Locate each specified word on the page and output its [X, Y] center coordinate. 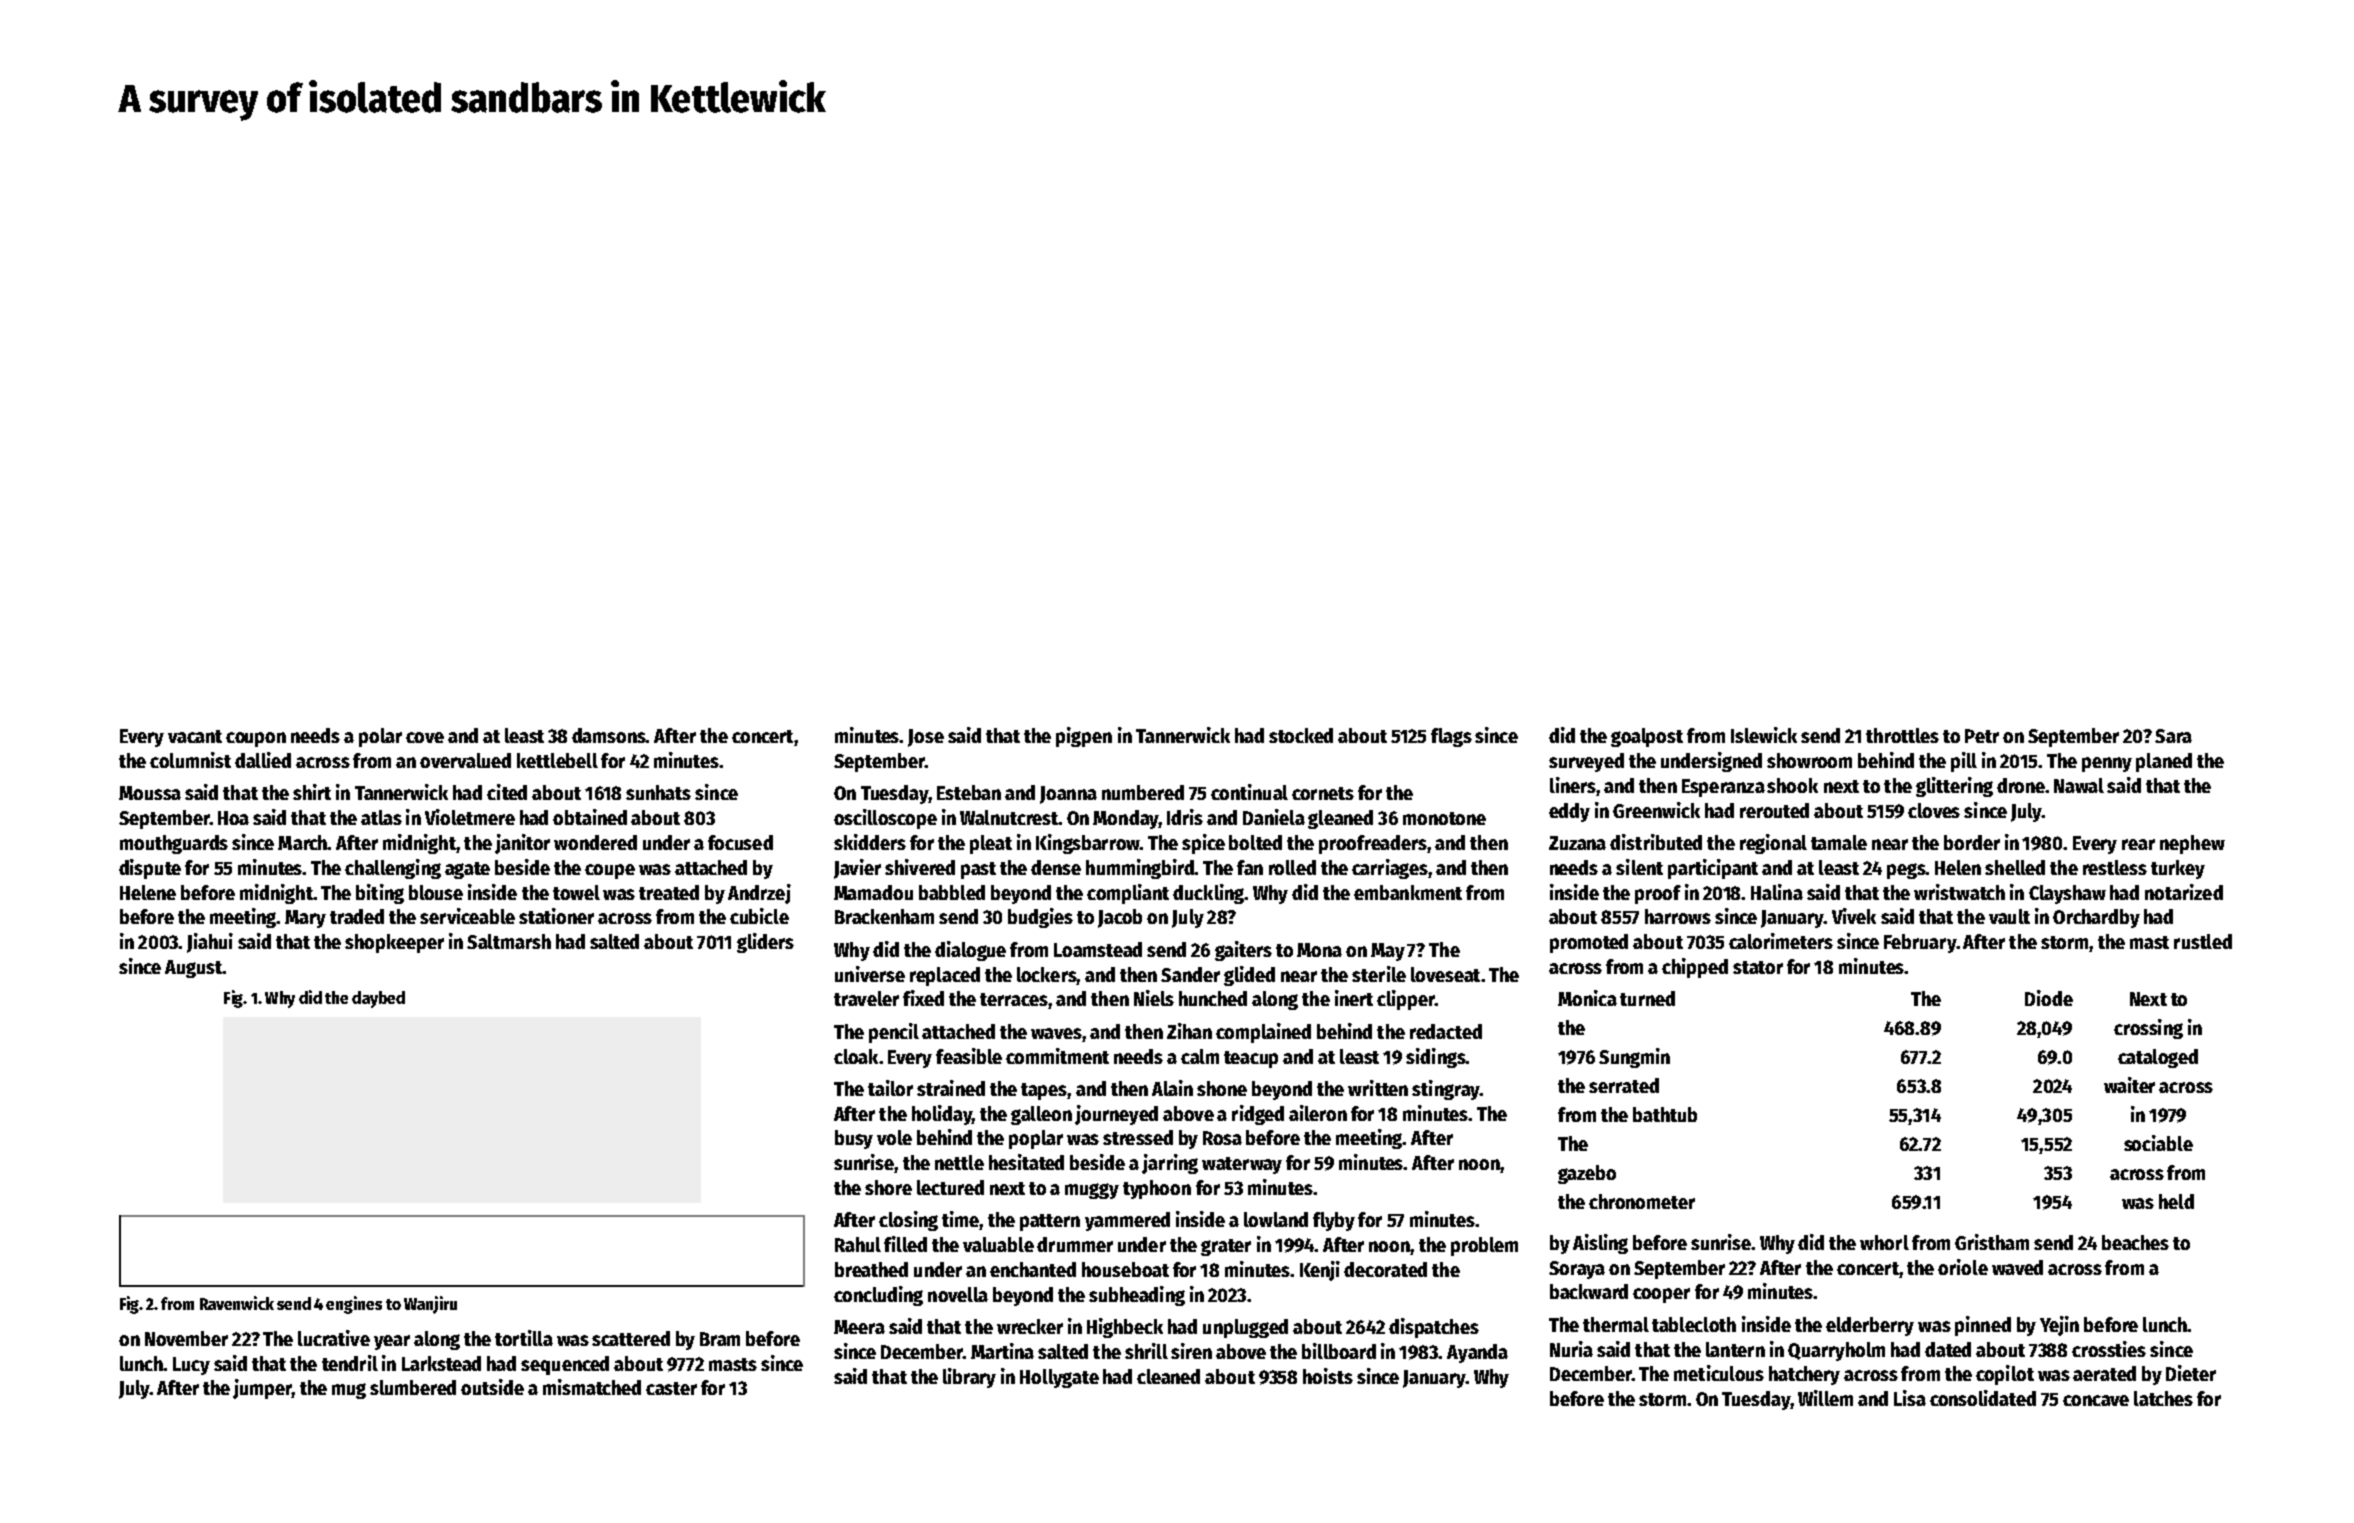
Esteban [969, 792]
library [969, 1378]
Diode [2049, 998]
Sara [2173, 736]
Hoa [233, 818]
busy [854, 1139]
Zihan [1189, 1031]
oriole [1963, 1267]
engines [354, 1305]
